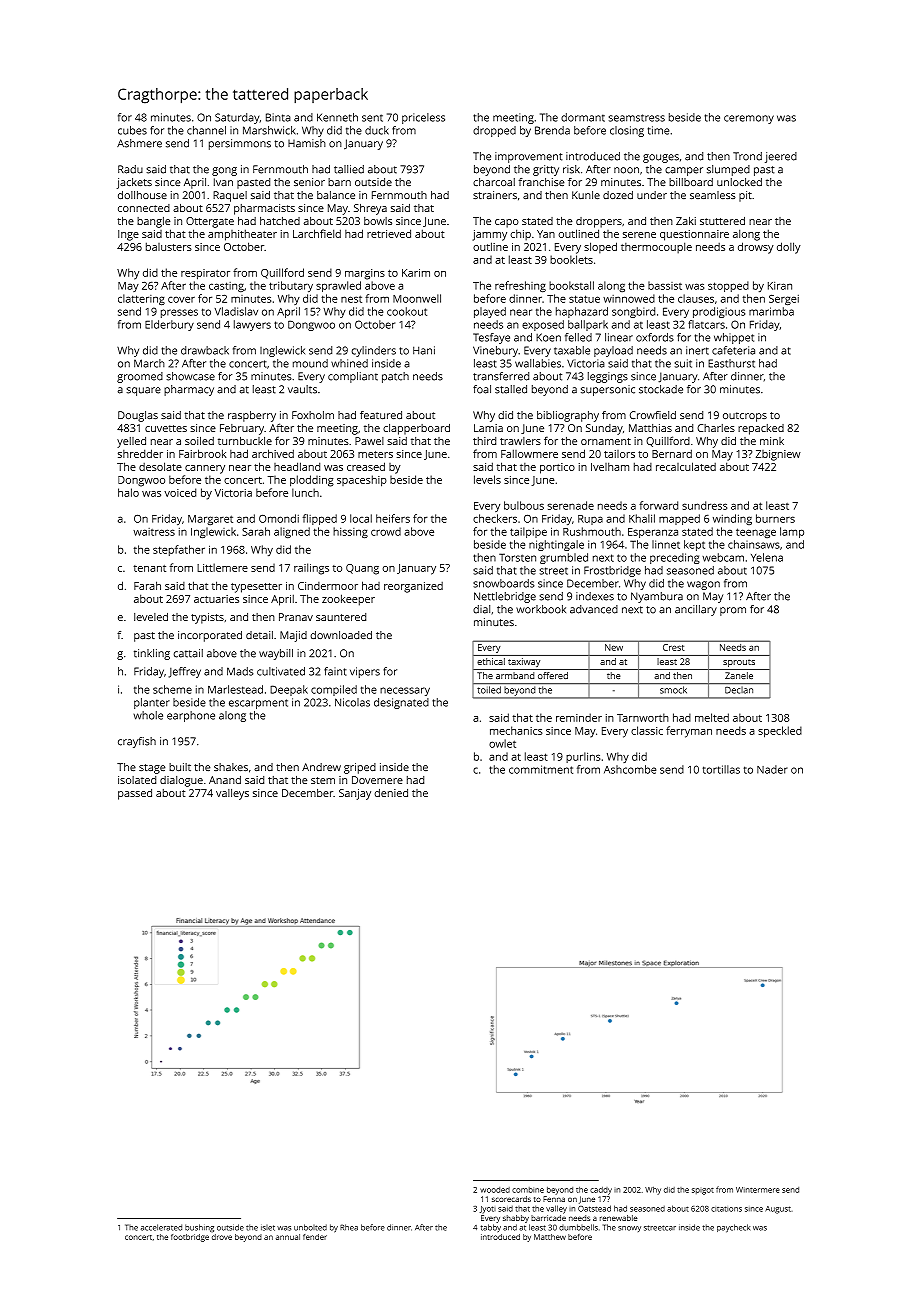 This page has width=924, height=1308. Describe the element at coordinates (225, 780) in the page. I see `Anand` at that location.
